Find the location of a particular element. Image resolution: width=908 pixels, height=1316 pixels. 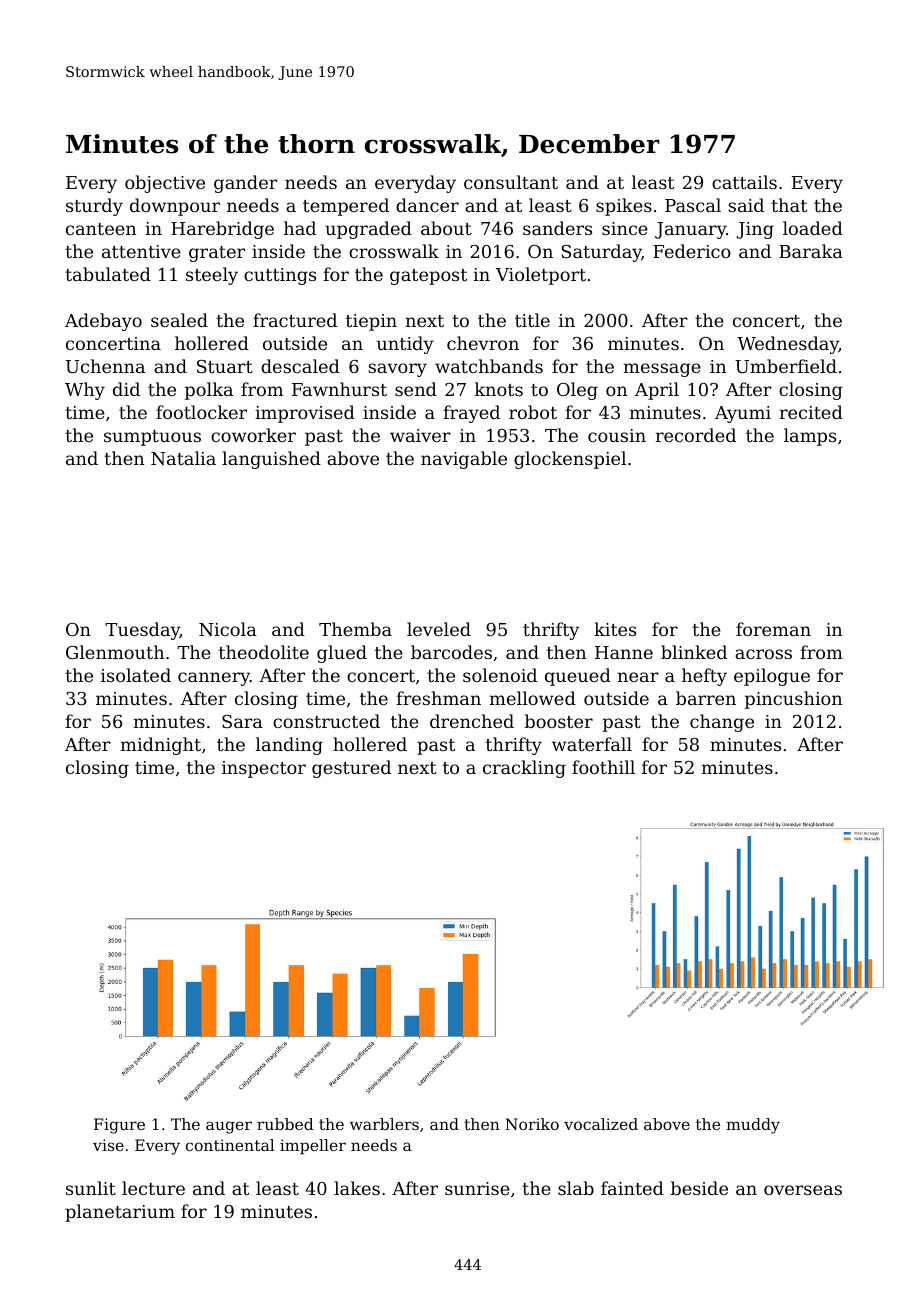

foreman is located at coordinates (773, 629).
